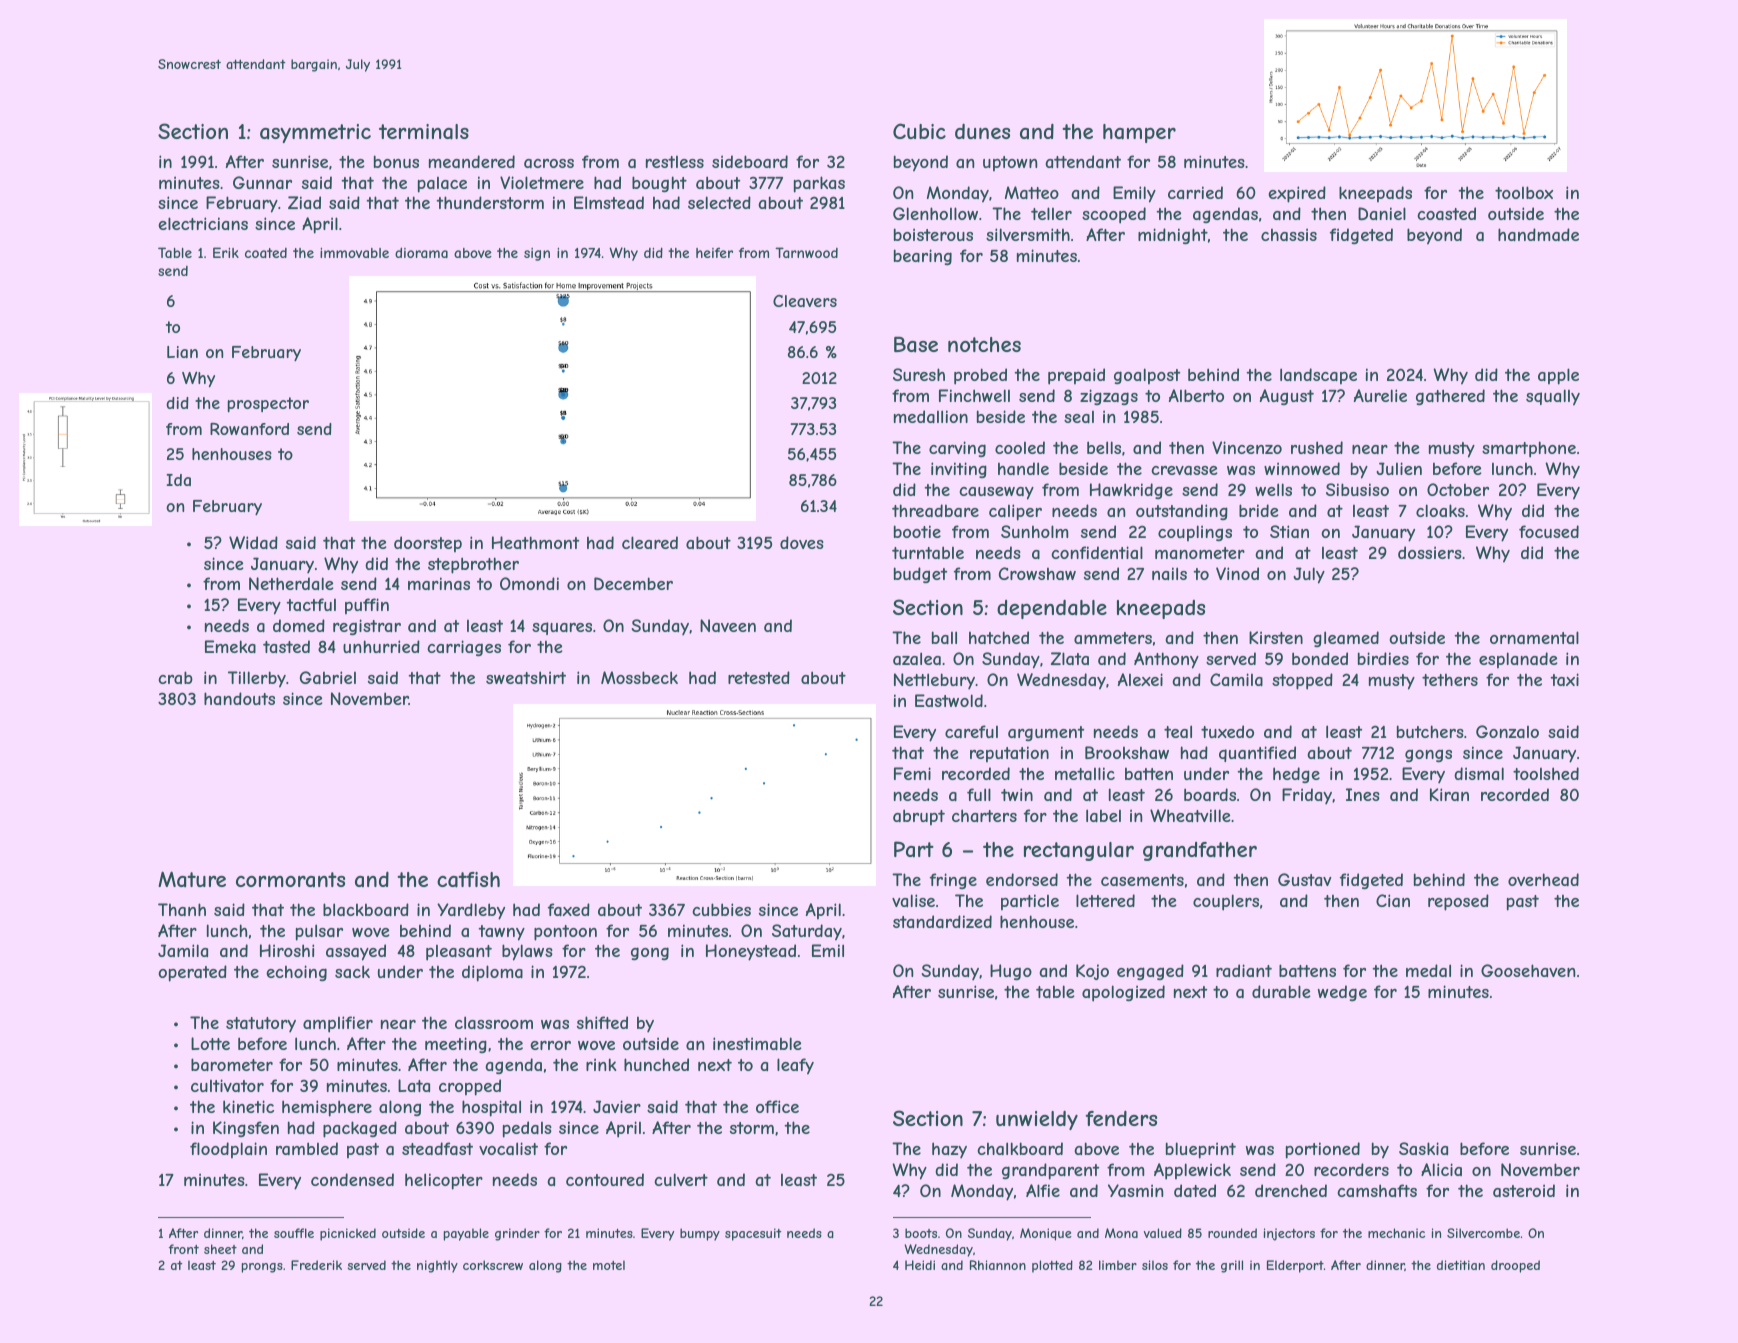 Image resolution: width=1738 pixels, height=1343 pixels. I want to click on Glenhollow, so click(935, 213).
